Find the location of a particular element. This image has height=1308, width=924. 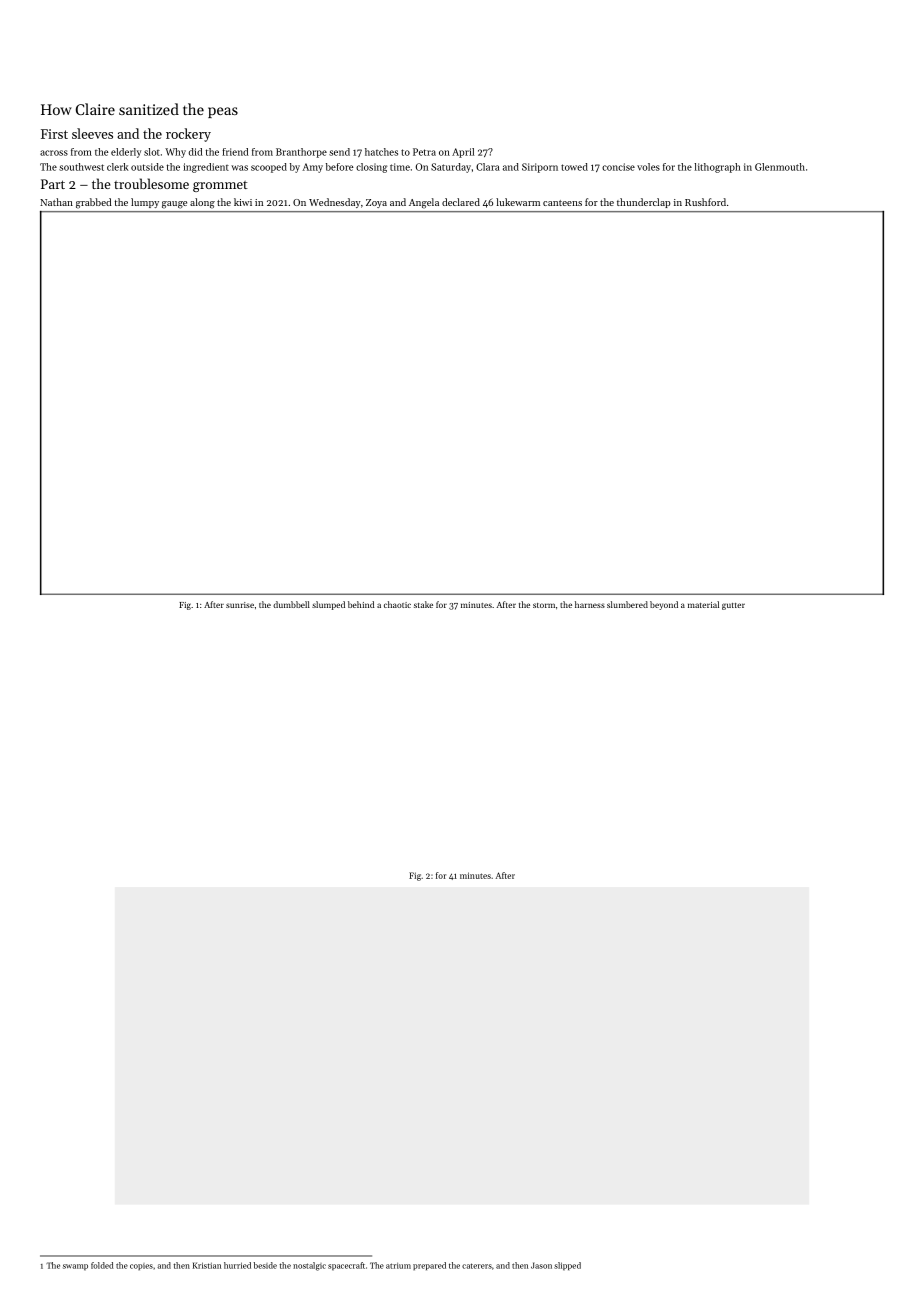

atrium is located at coordinates (398, 1266).
